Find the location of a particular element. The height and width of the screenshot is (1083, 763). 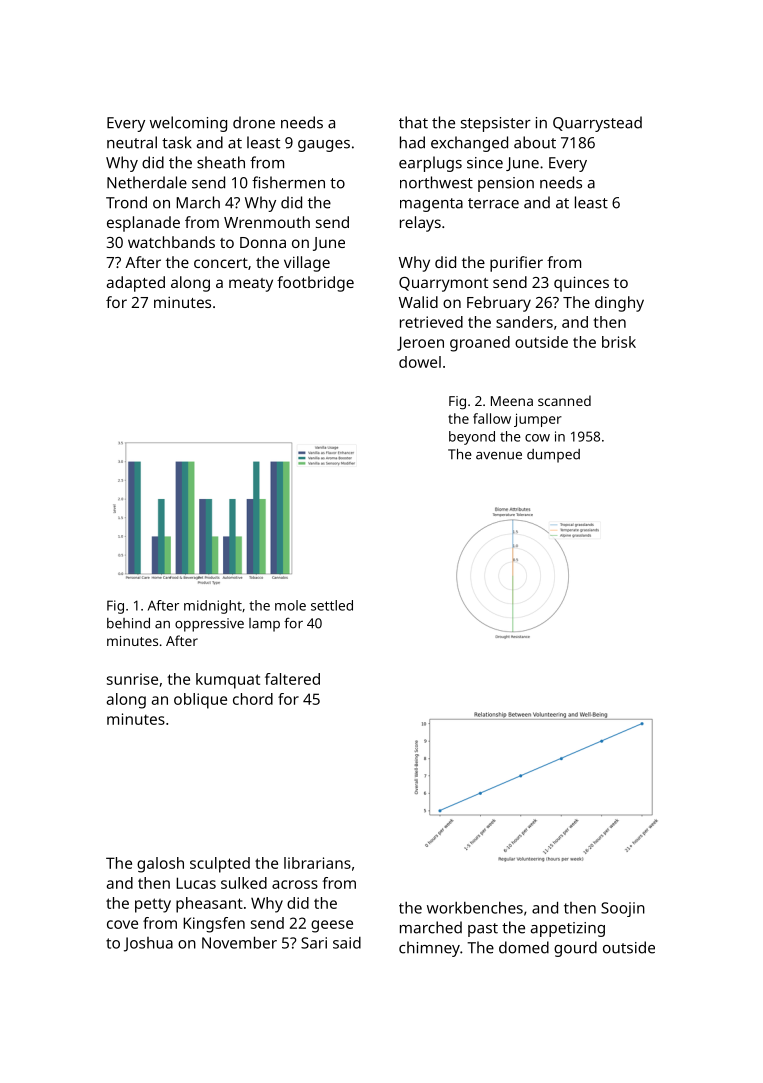

welcoming is located at coordinates (188, 124).
